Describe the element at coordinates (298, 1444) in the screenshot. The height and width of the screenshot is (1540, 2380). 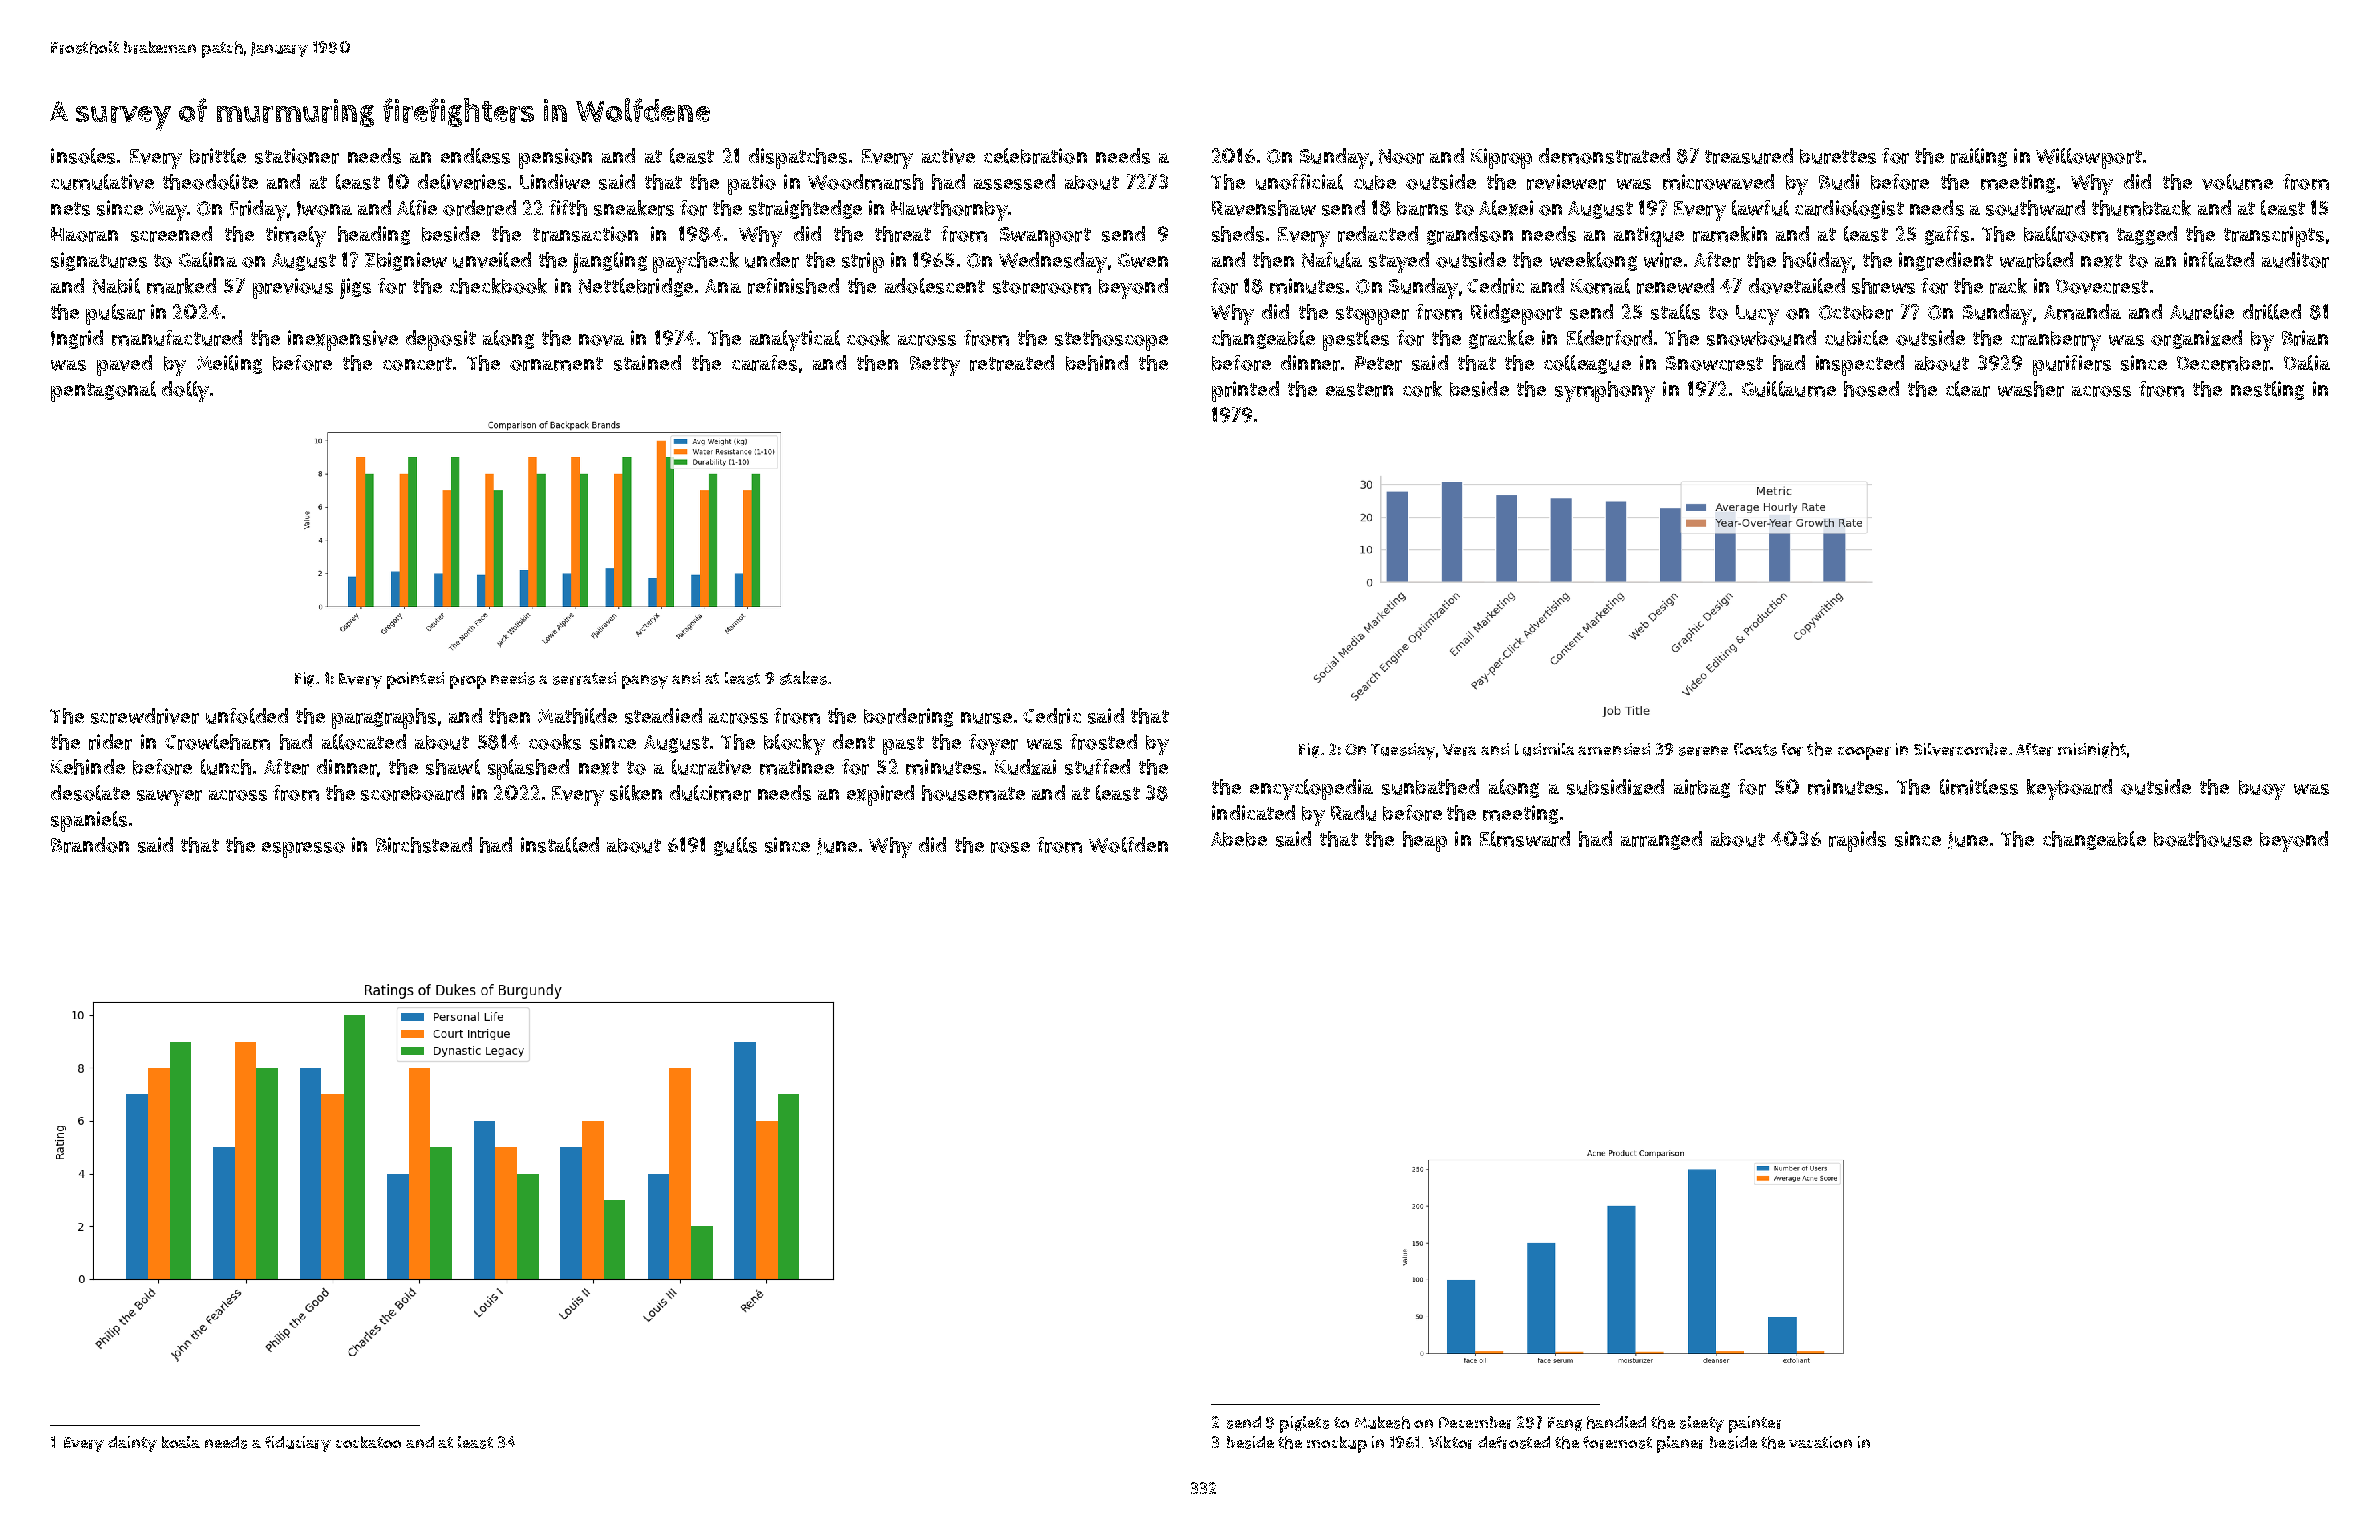
I see `fiduciary` at that location.
